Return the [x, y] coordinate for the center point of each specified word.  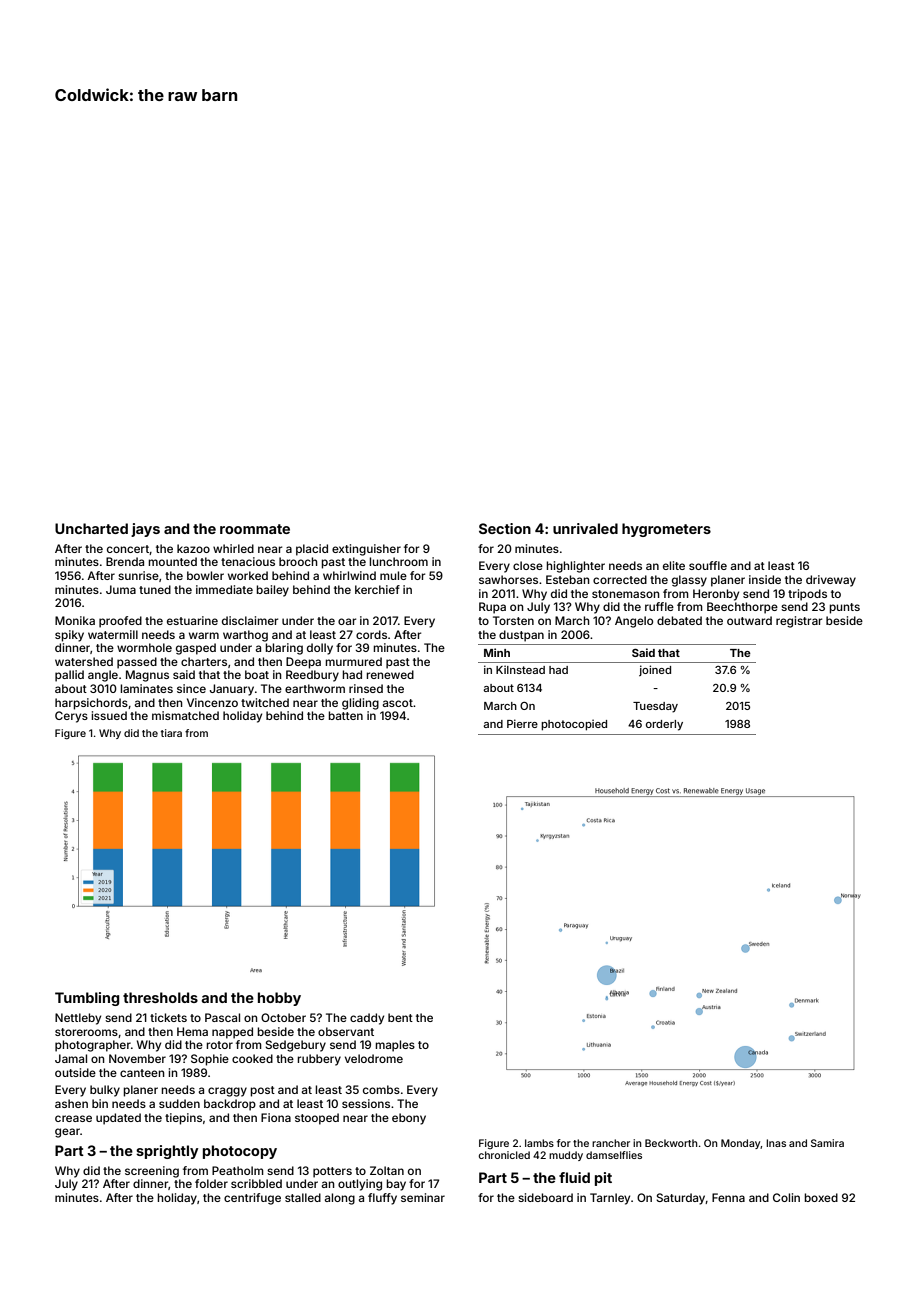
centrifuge [252, 1199]
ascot [398, 703]
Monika [75, 620]
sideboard [545, 1197]
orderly [664, 725]
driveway [831, 581]
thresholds [160, 997]
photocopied [574, 725]
